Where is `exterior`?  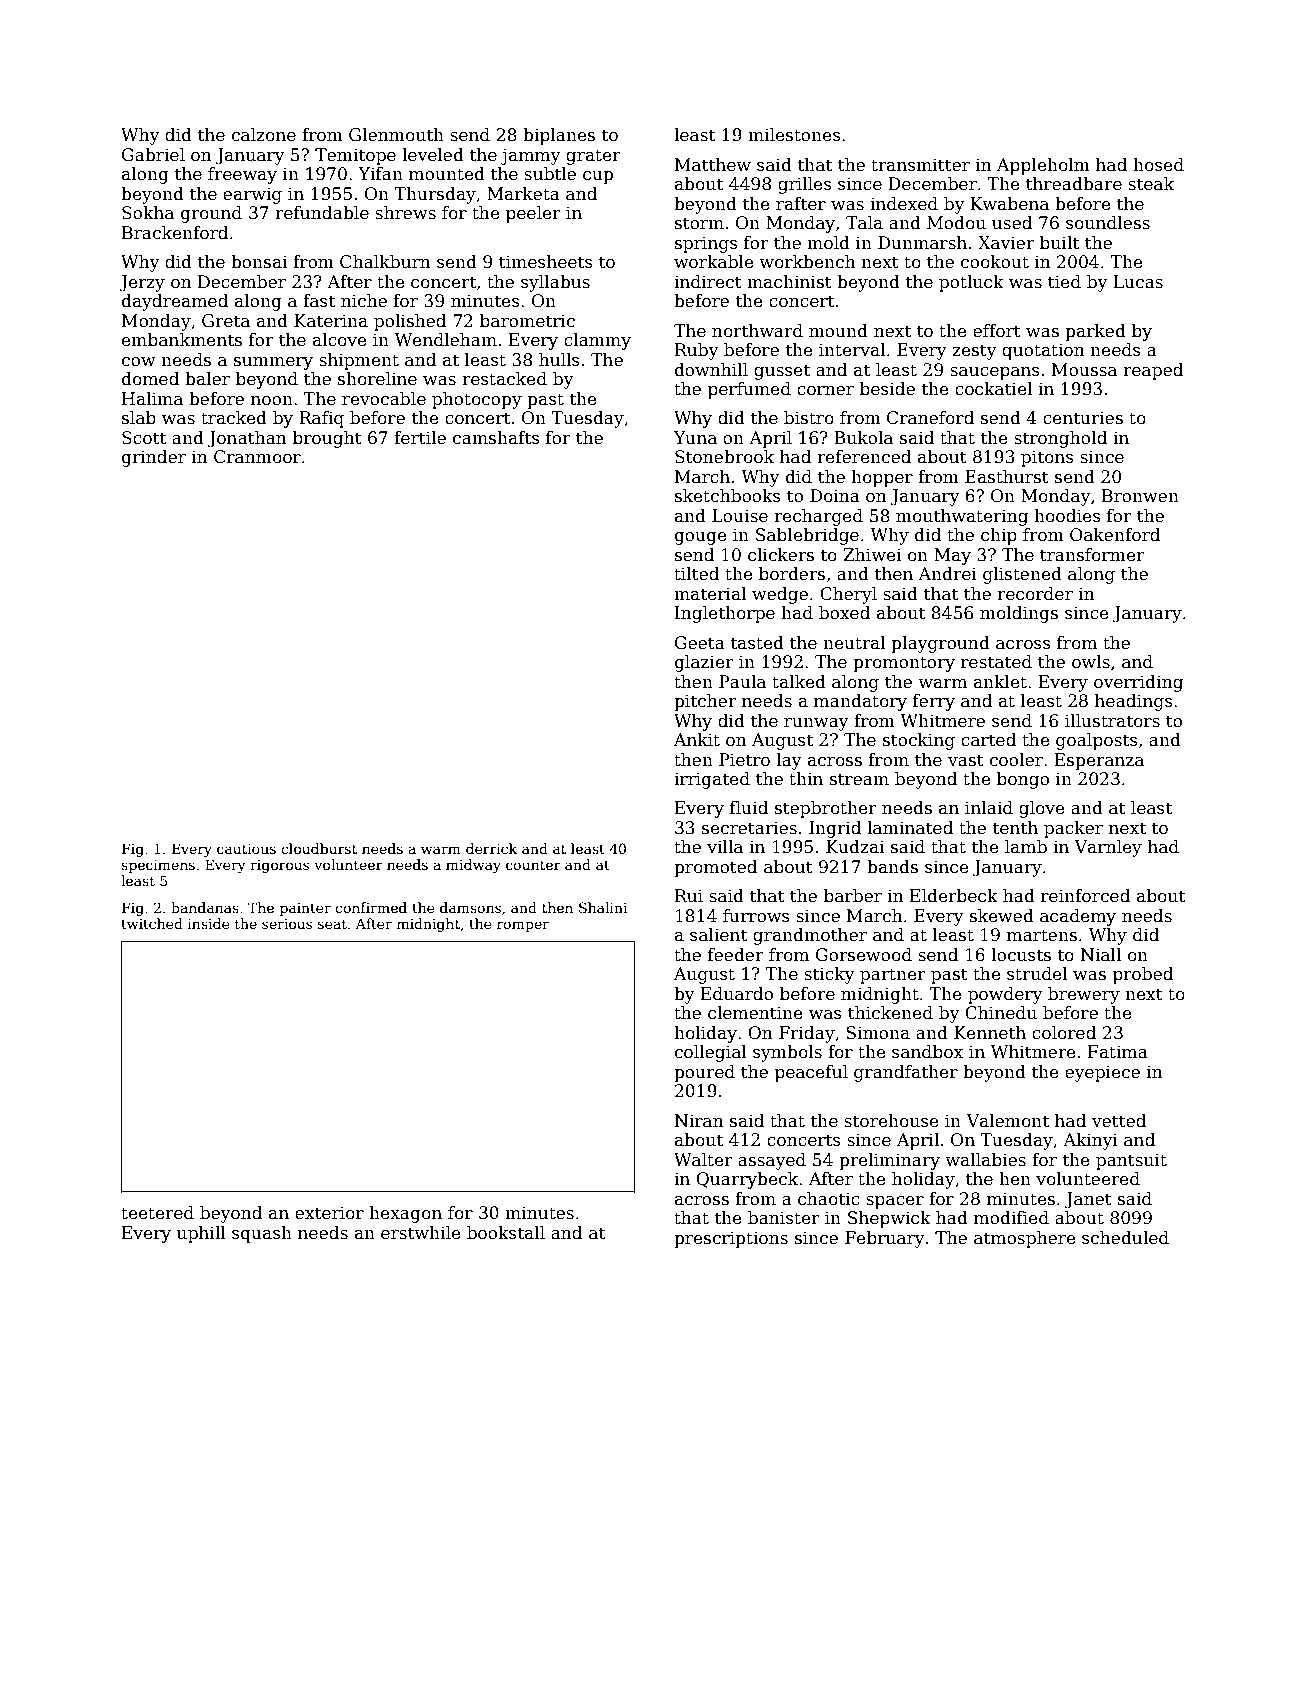 exterior is located at coordinates (329, 1213).
